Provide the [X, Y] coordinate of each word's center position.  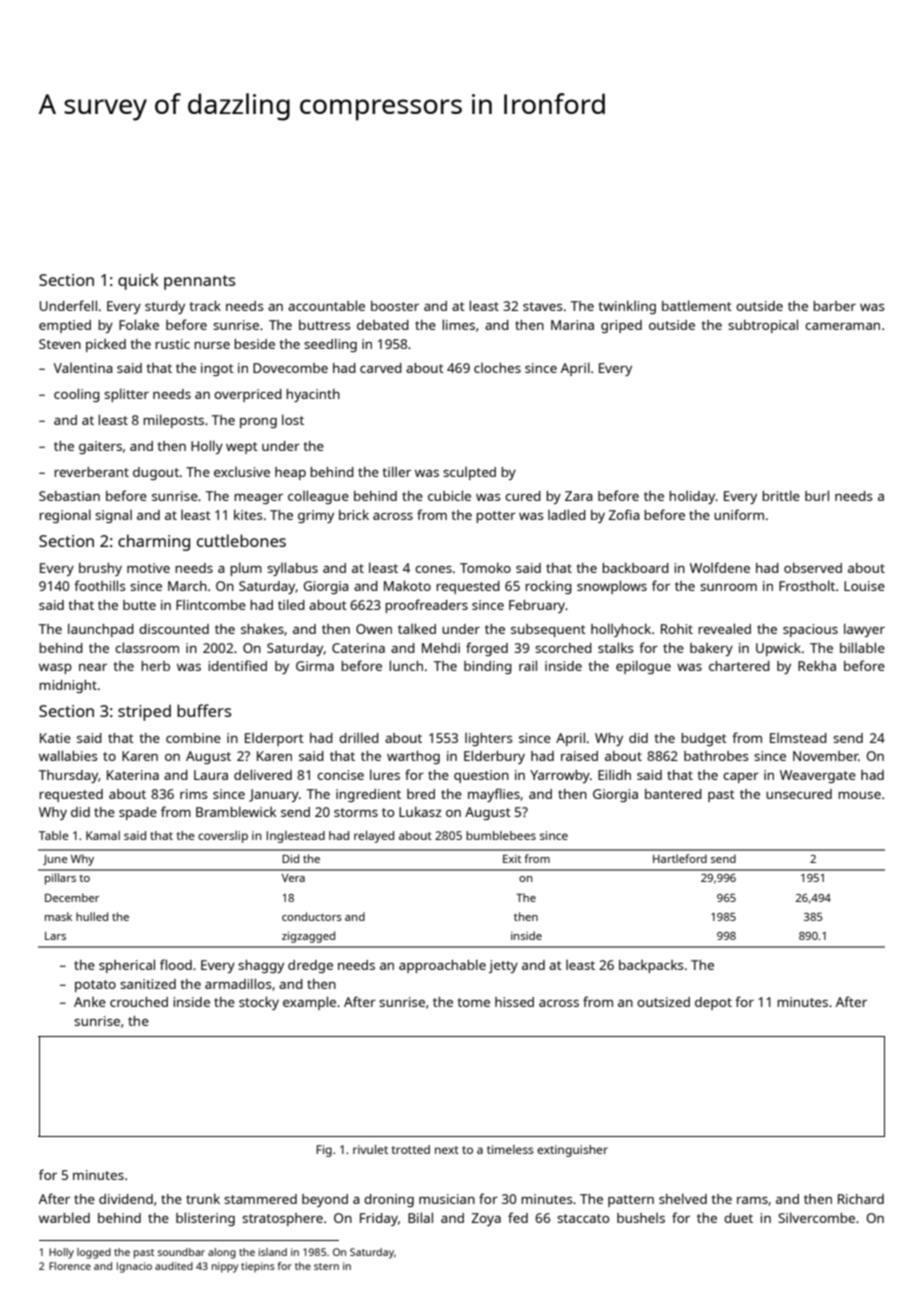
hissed [514, 1002]
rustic [172, 344]
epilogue [643, 667]
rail [528, 665]
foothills [99, 585]
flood [176, 964]
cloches [497, 368]
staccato [583, 1218]
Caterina [358, 648]
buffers [204, 710]
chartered [739, 666]
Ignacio [134, 1267]
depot [713, 1003]
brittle [781, 495]
